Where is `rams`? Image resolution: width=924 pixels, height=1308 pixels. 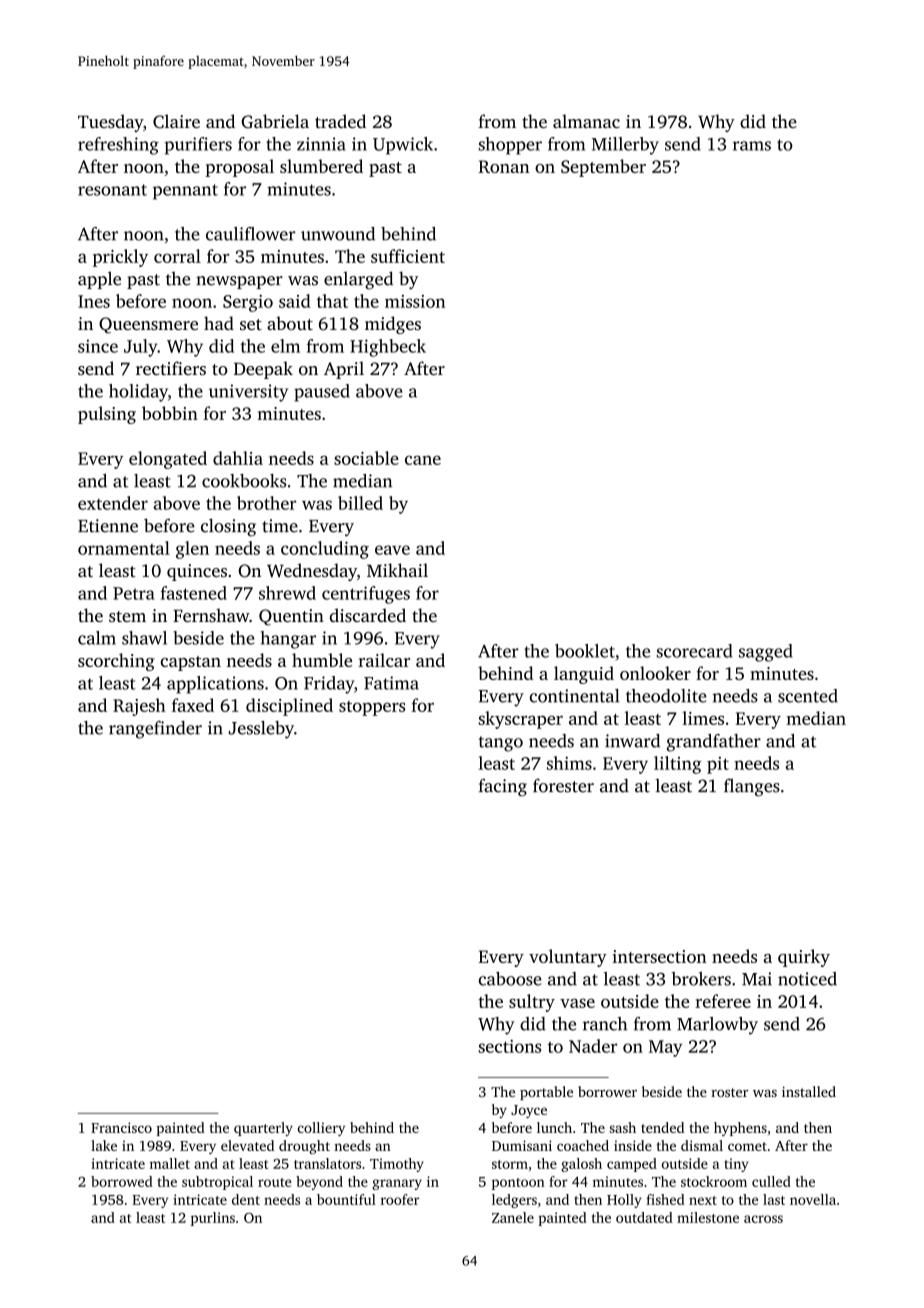
rams is located at coordinates (752, 146).
